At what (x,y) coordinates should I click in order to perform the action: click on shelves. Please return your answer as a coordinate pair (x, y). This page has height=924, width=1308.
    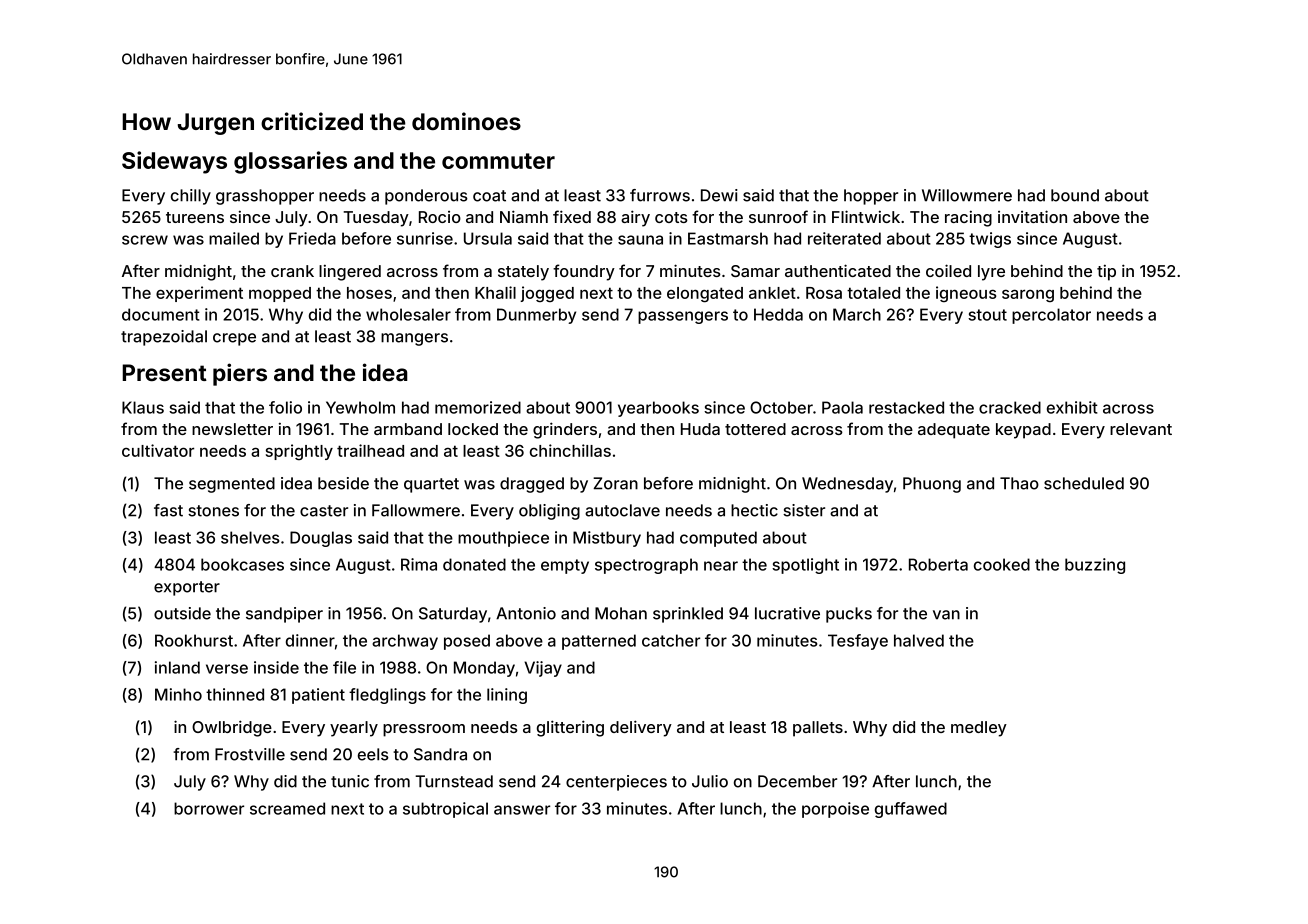
    Looking at the image, I should click on (250, 537).
